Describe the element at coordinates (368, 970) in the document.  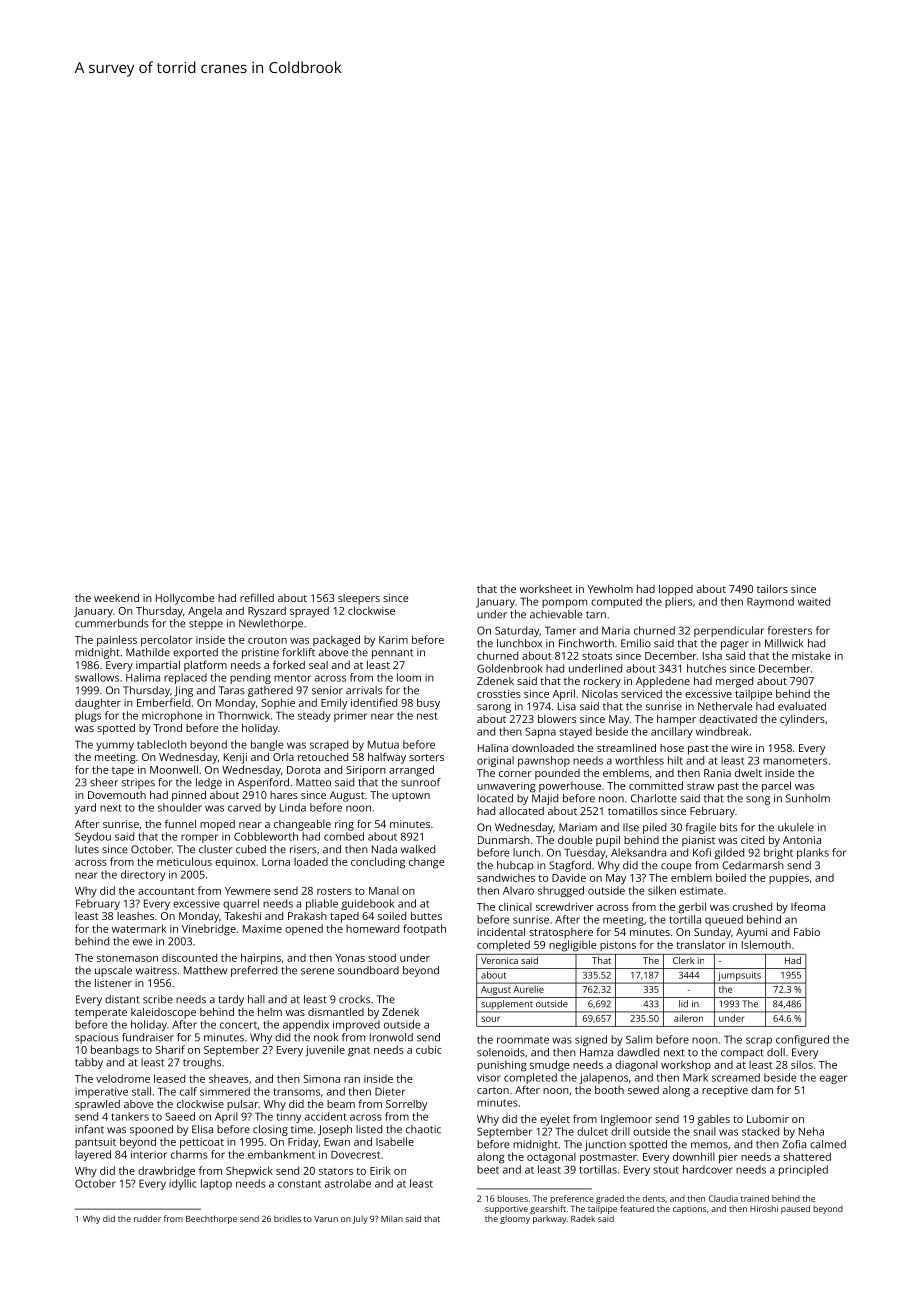
I see `soundboard` at that location.
